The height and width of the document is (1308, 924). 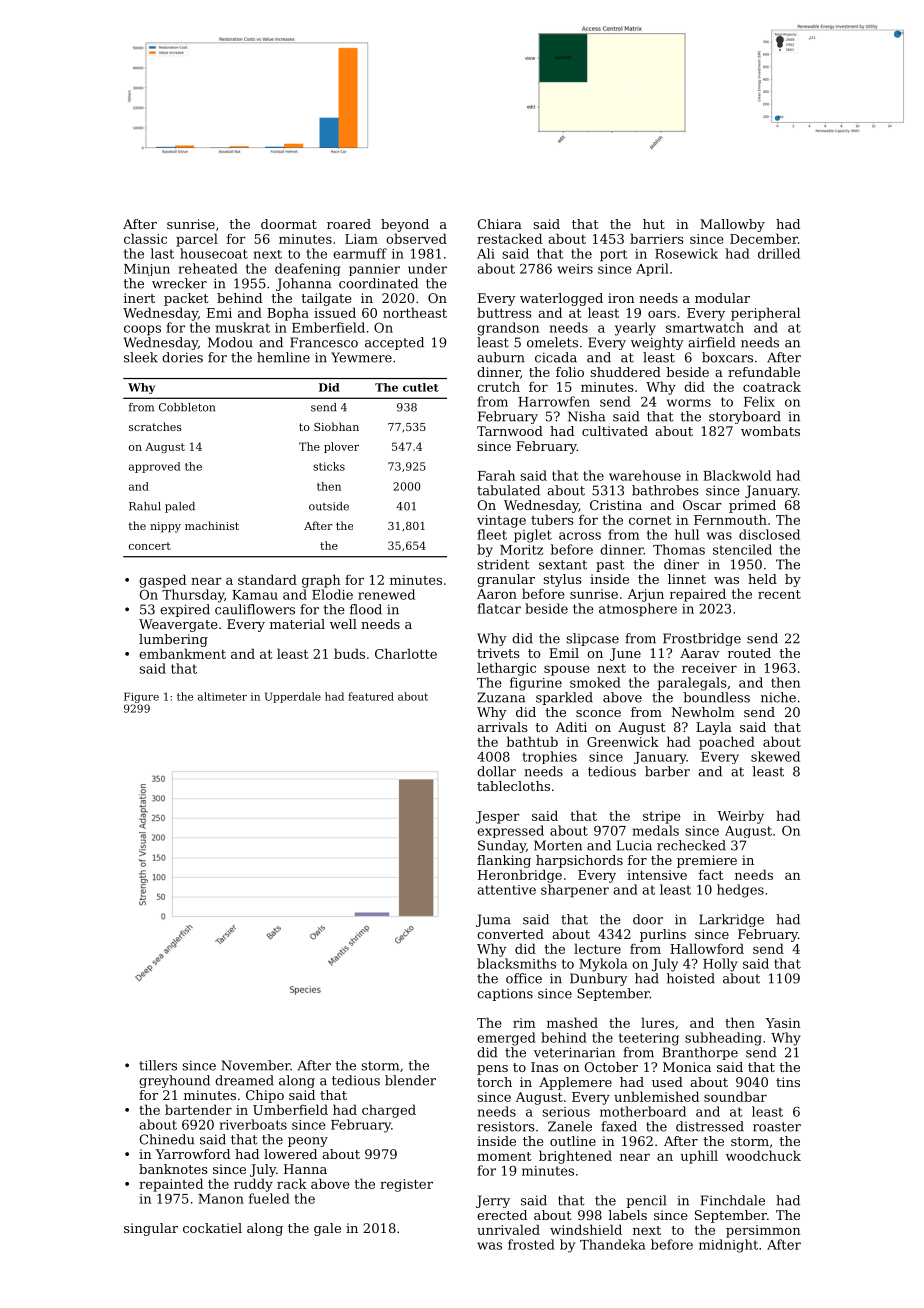 I want to click on Mallowby, so click(x=732, y=225).
